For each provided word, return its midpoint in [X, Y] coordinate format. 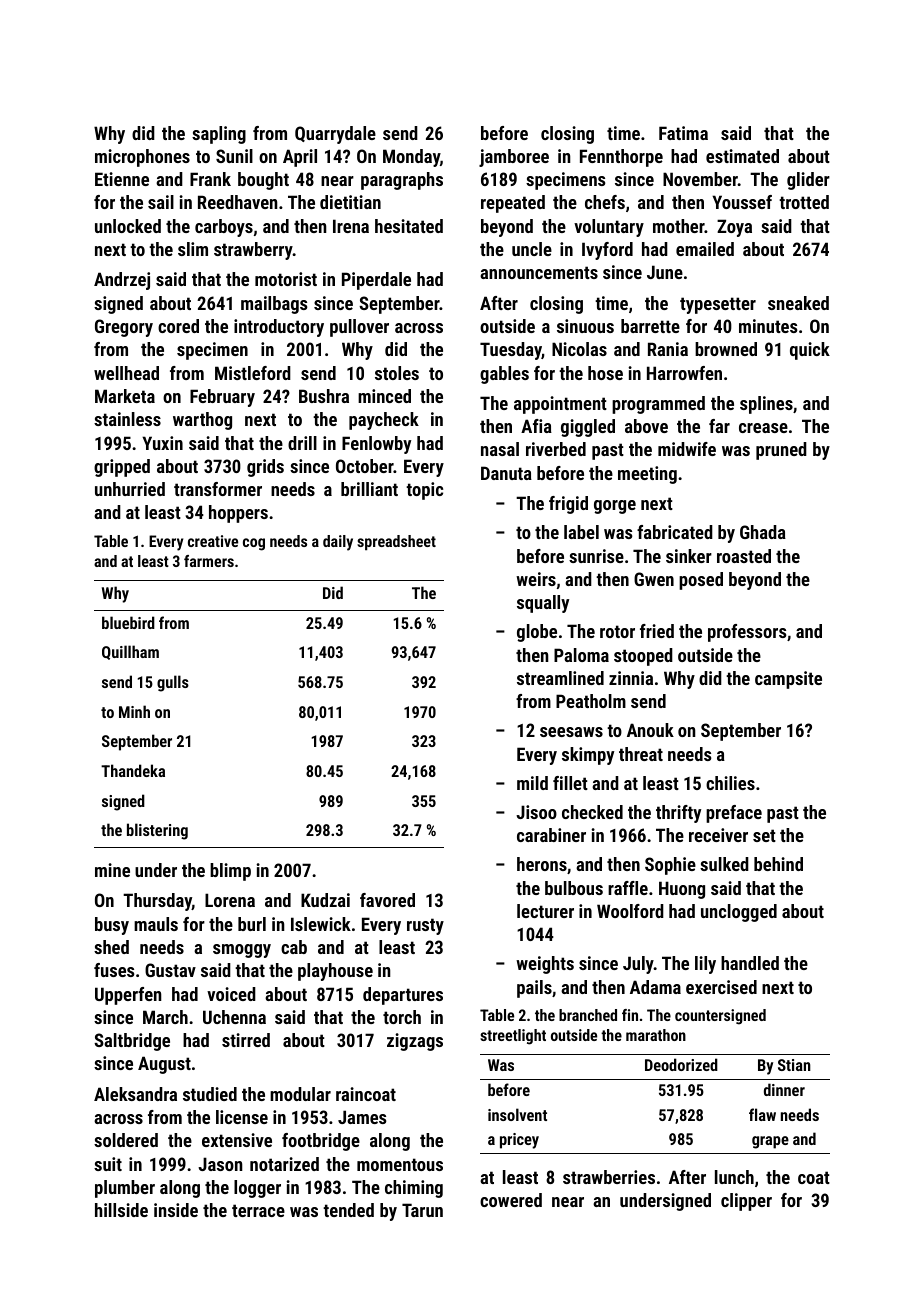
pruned [781, 451]
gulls [173, 683]
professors [747, 633]
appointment [560, 405]
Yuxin [162, 443]
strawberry [253, 251]
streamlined [560, 678]
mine [112, 870]
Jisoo [536, 812]
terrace [258, 1210]
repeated [513, 204]
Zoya [734, 228]
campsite [788, 680]
